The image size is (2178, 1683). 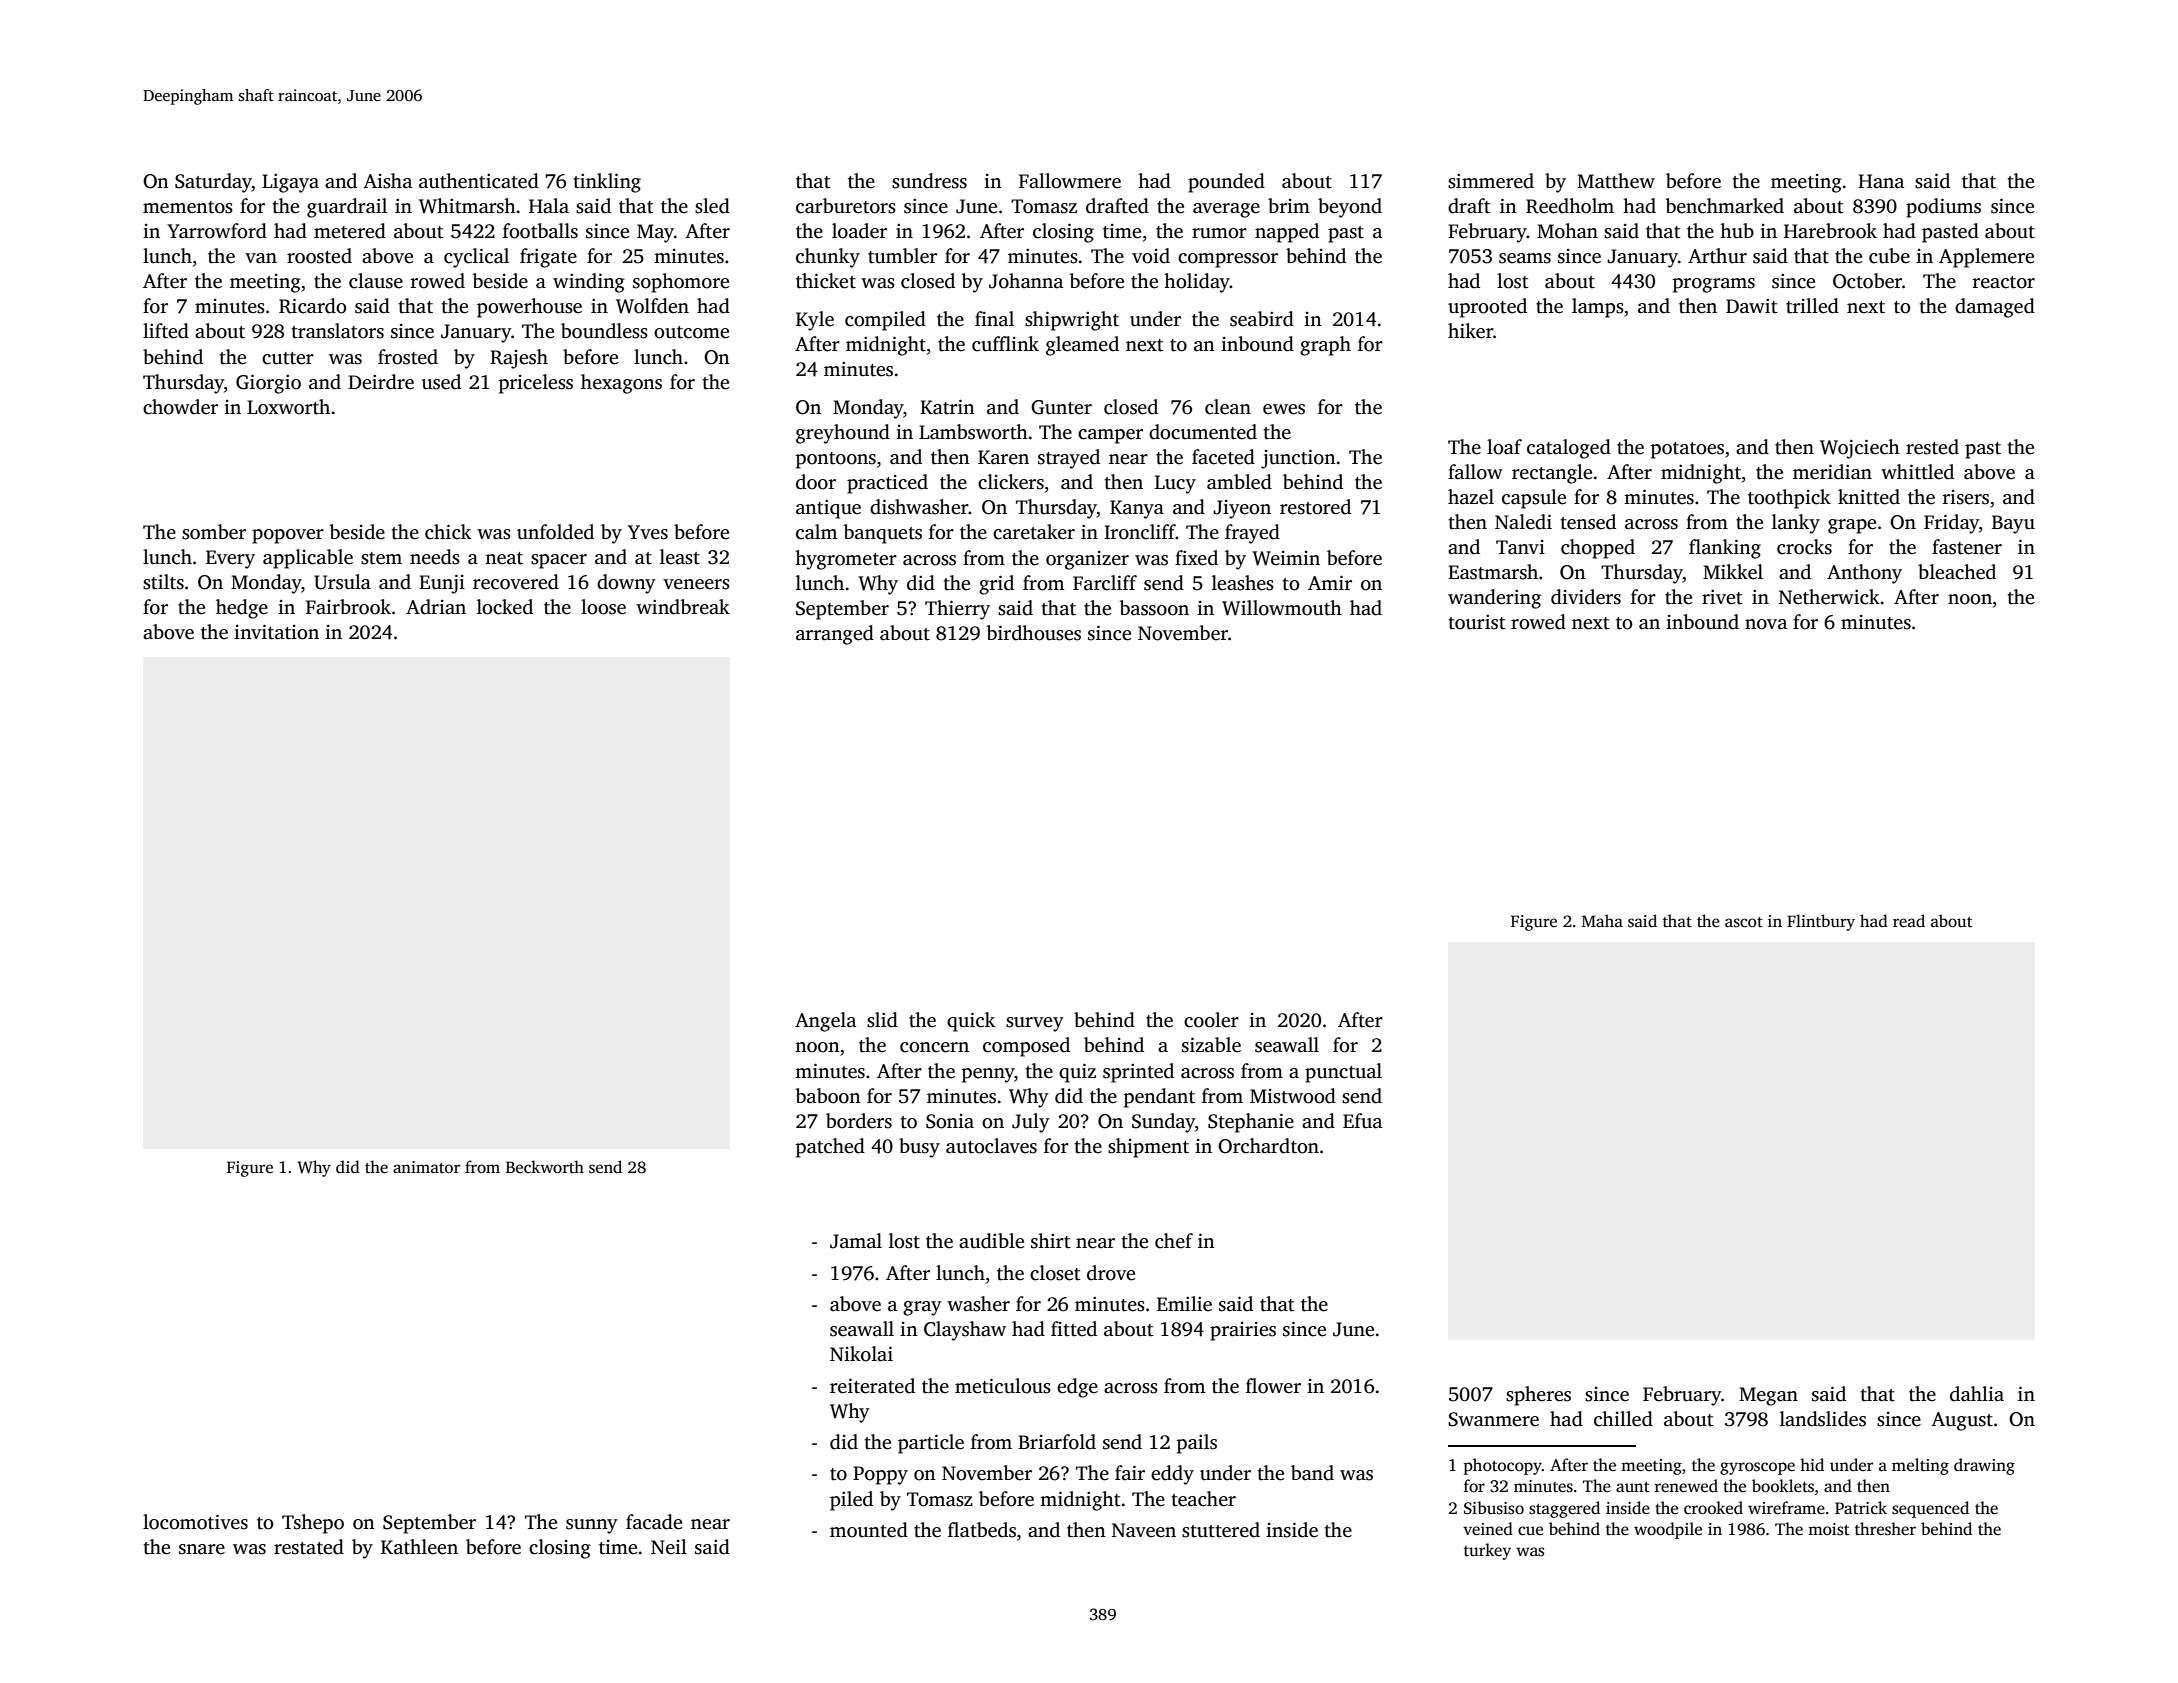 I want to click on frosted, so click(x=408, y=357).
